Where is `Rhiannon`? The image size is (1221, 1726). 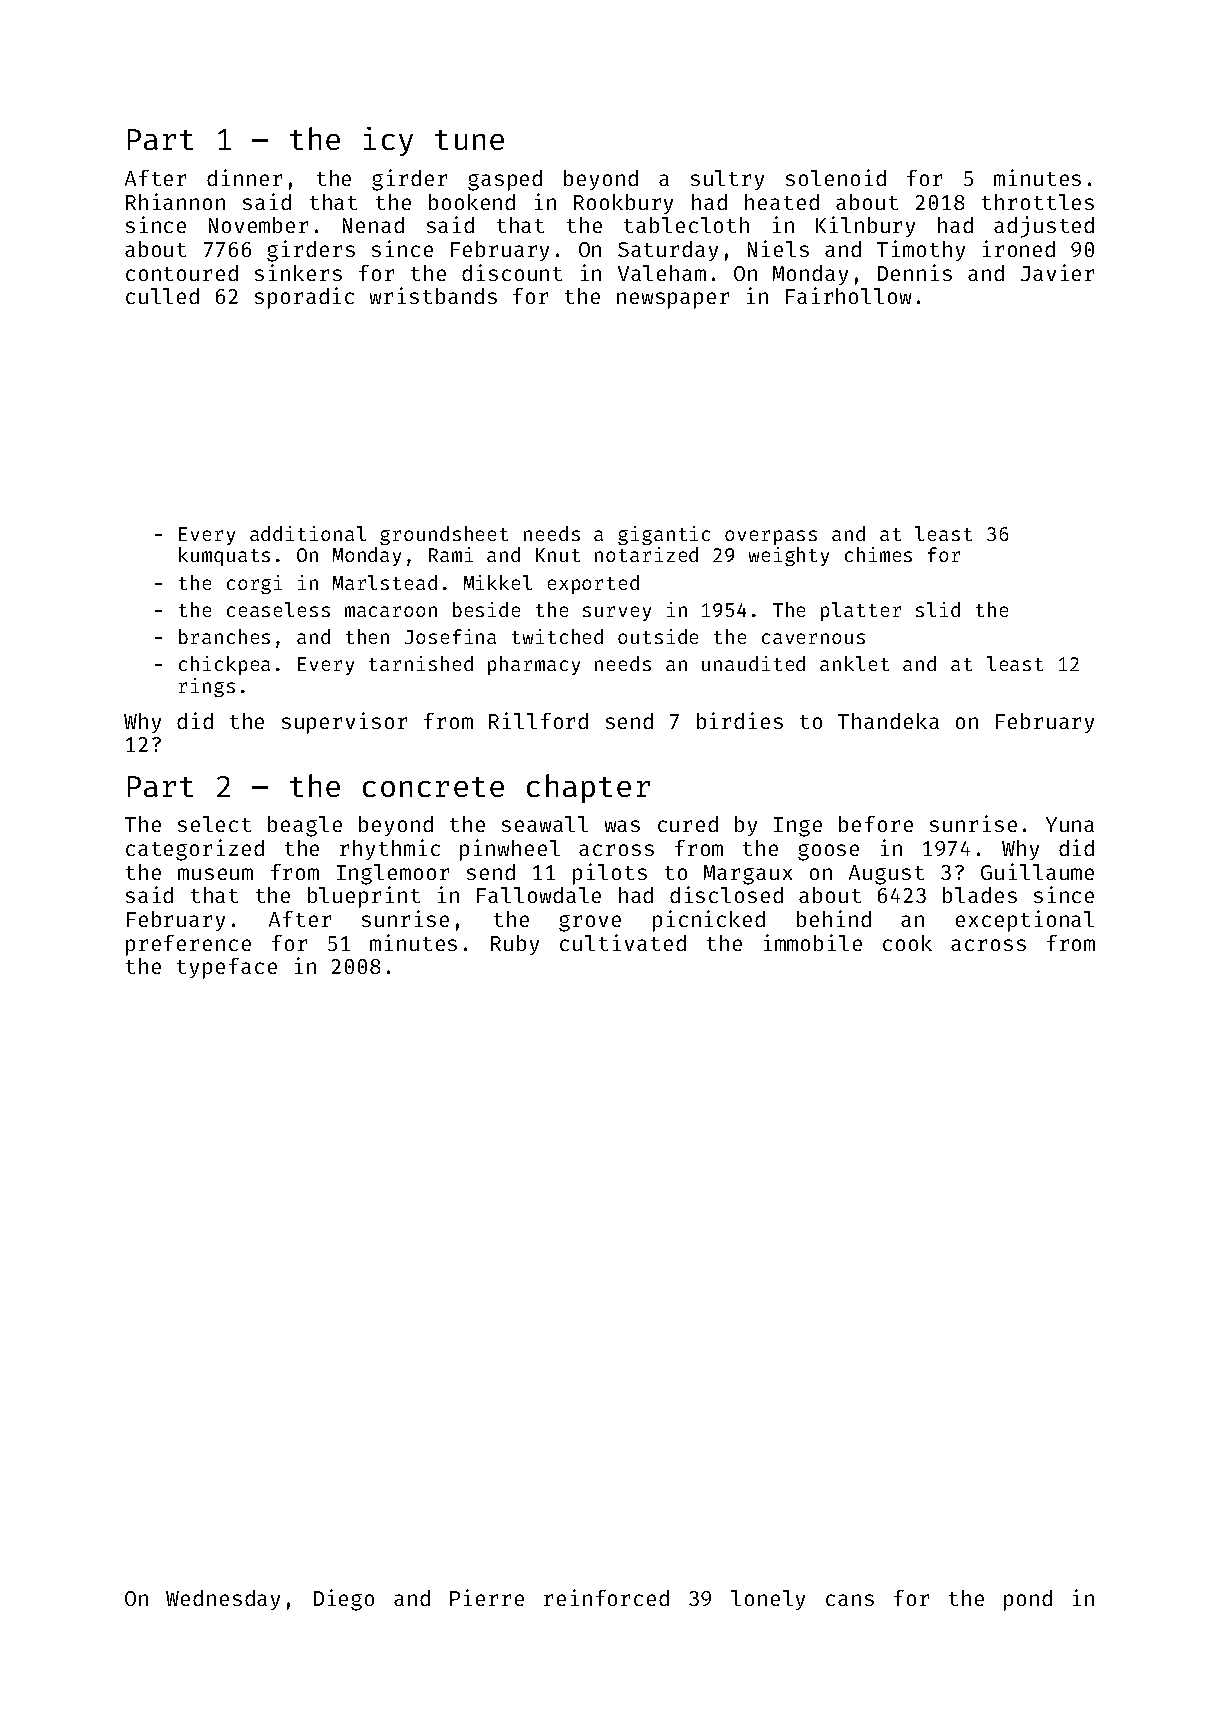 Rhiannon is located at coordinates (175, 201).
